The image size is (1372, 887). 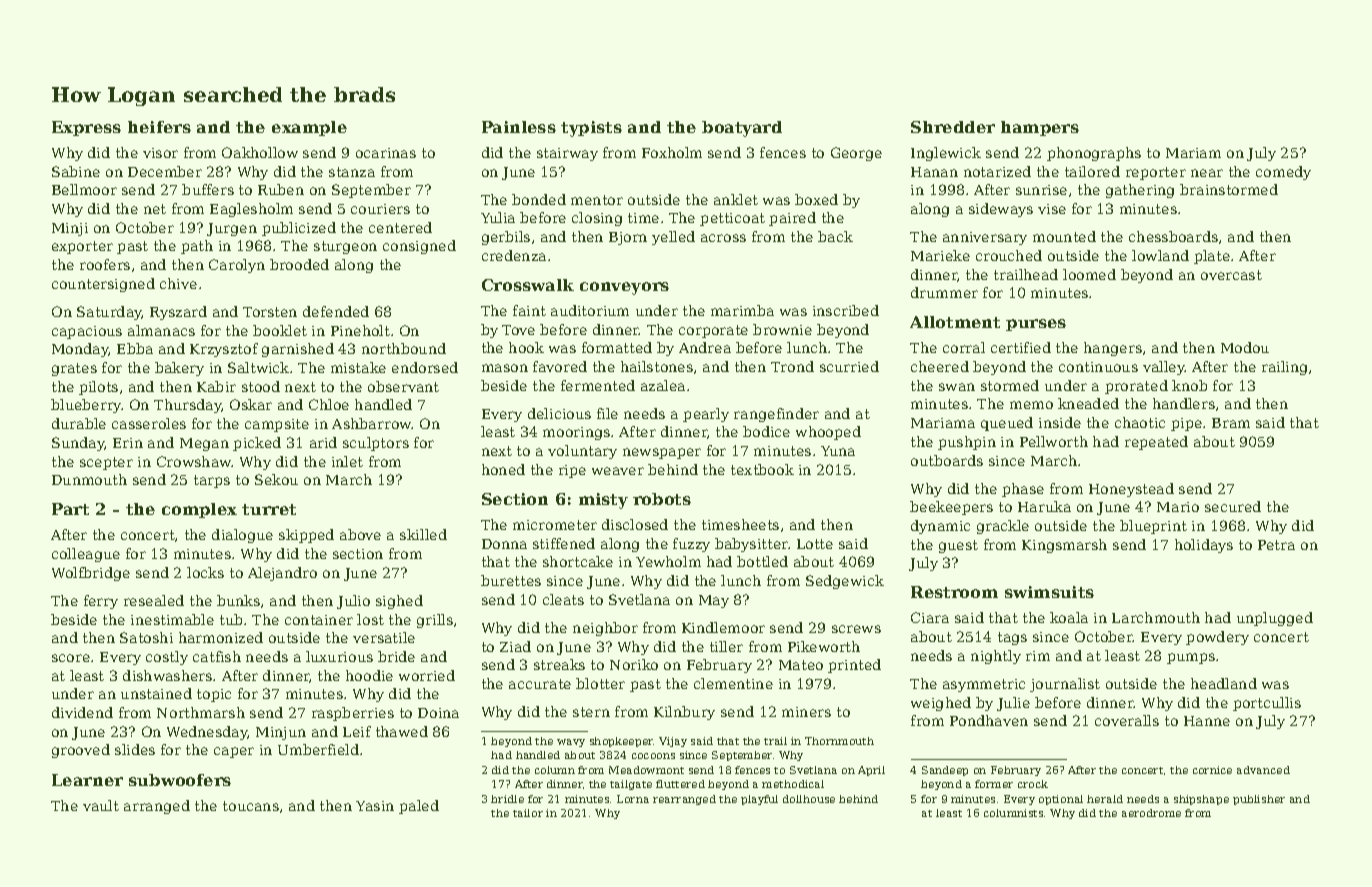 I want to click on comedy, so click(x=1283, y=173).
